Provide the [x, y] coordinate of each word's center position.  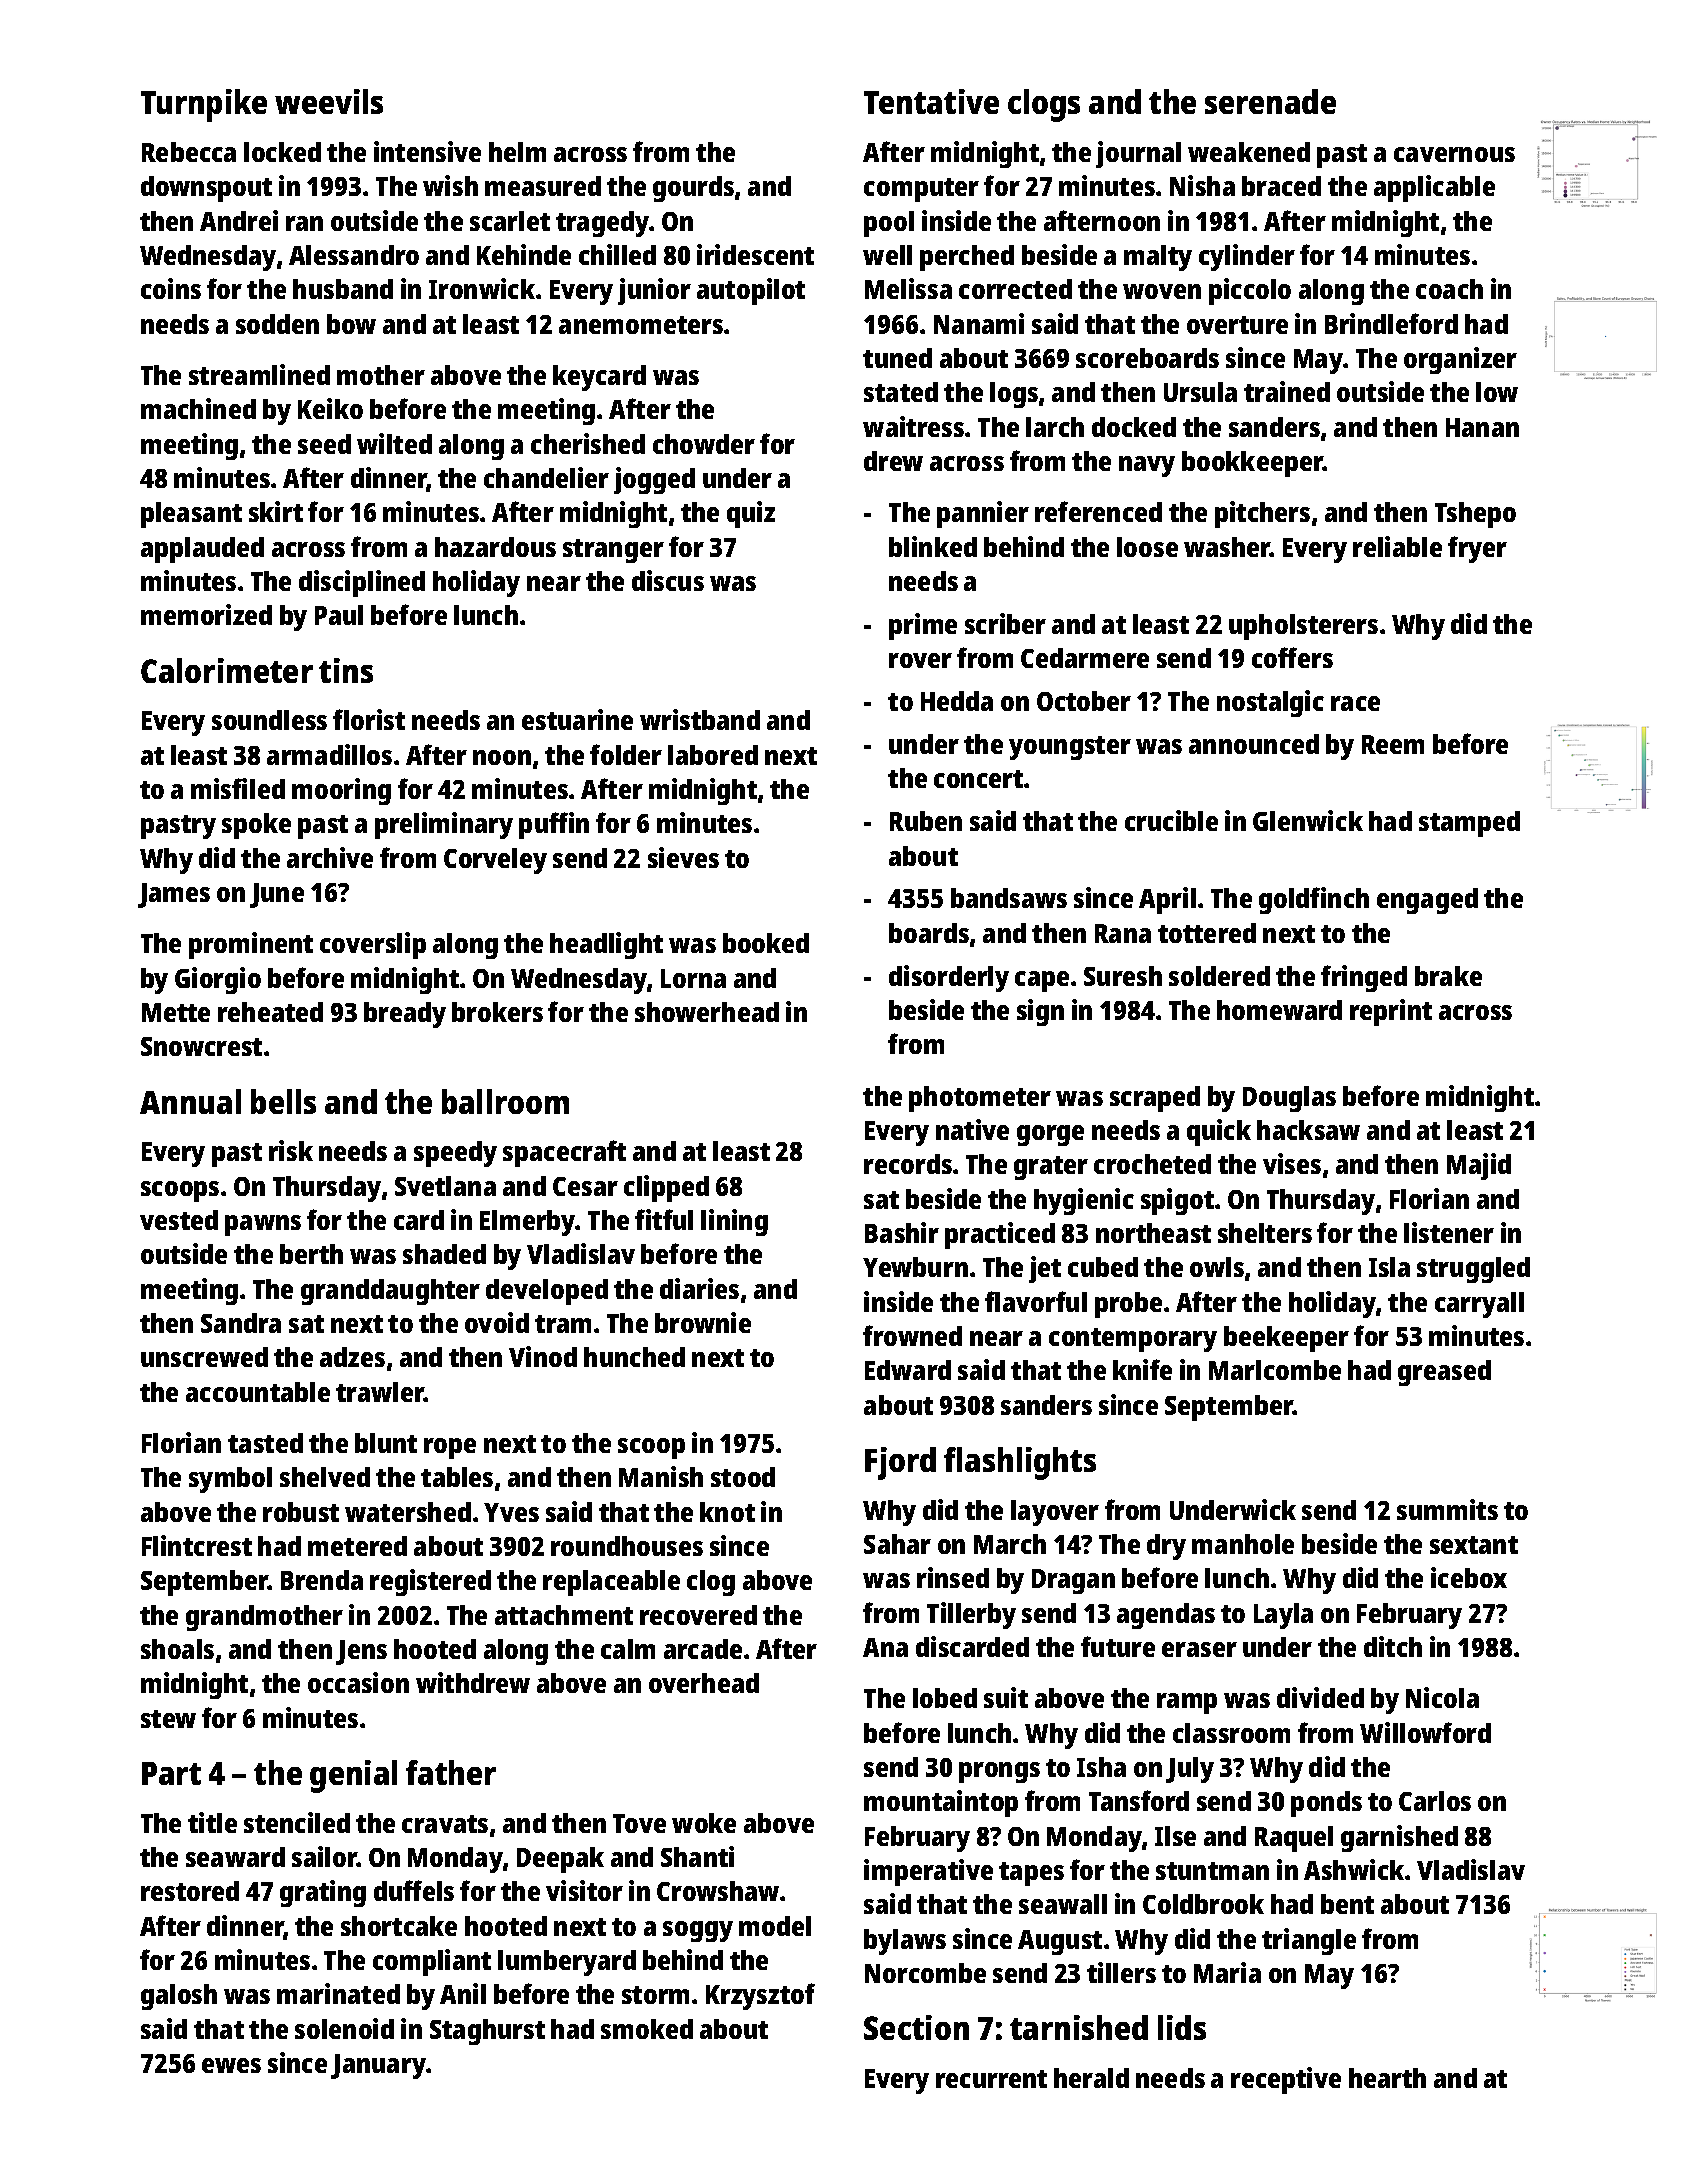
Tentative [931, 101]
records [908, 1164]
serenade [1270, 101]
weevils [329, 101]
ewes [231, 2065]
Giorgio [218, 980]
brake [1448, 976]
